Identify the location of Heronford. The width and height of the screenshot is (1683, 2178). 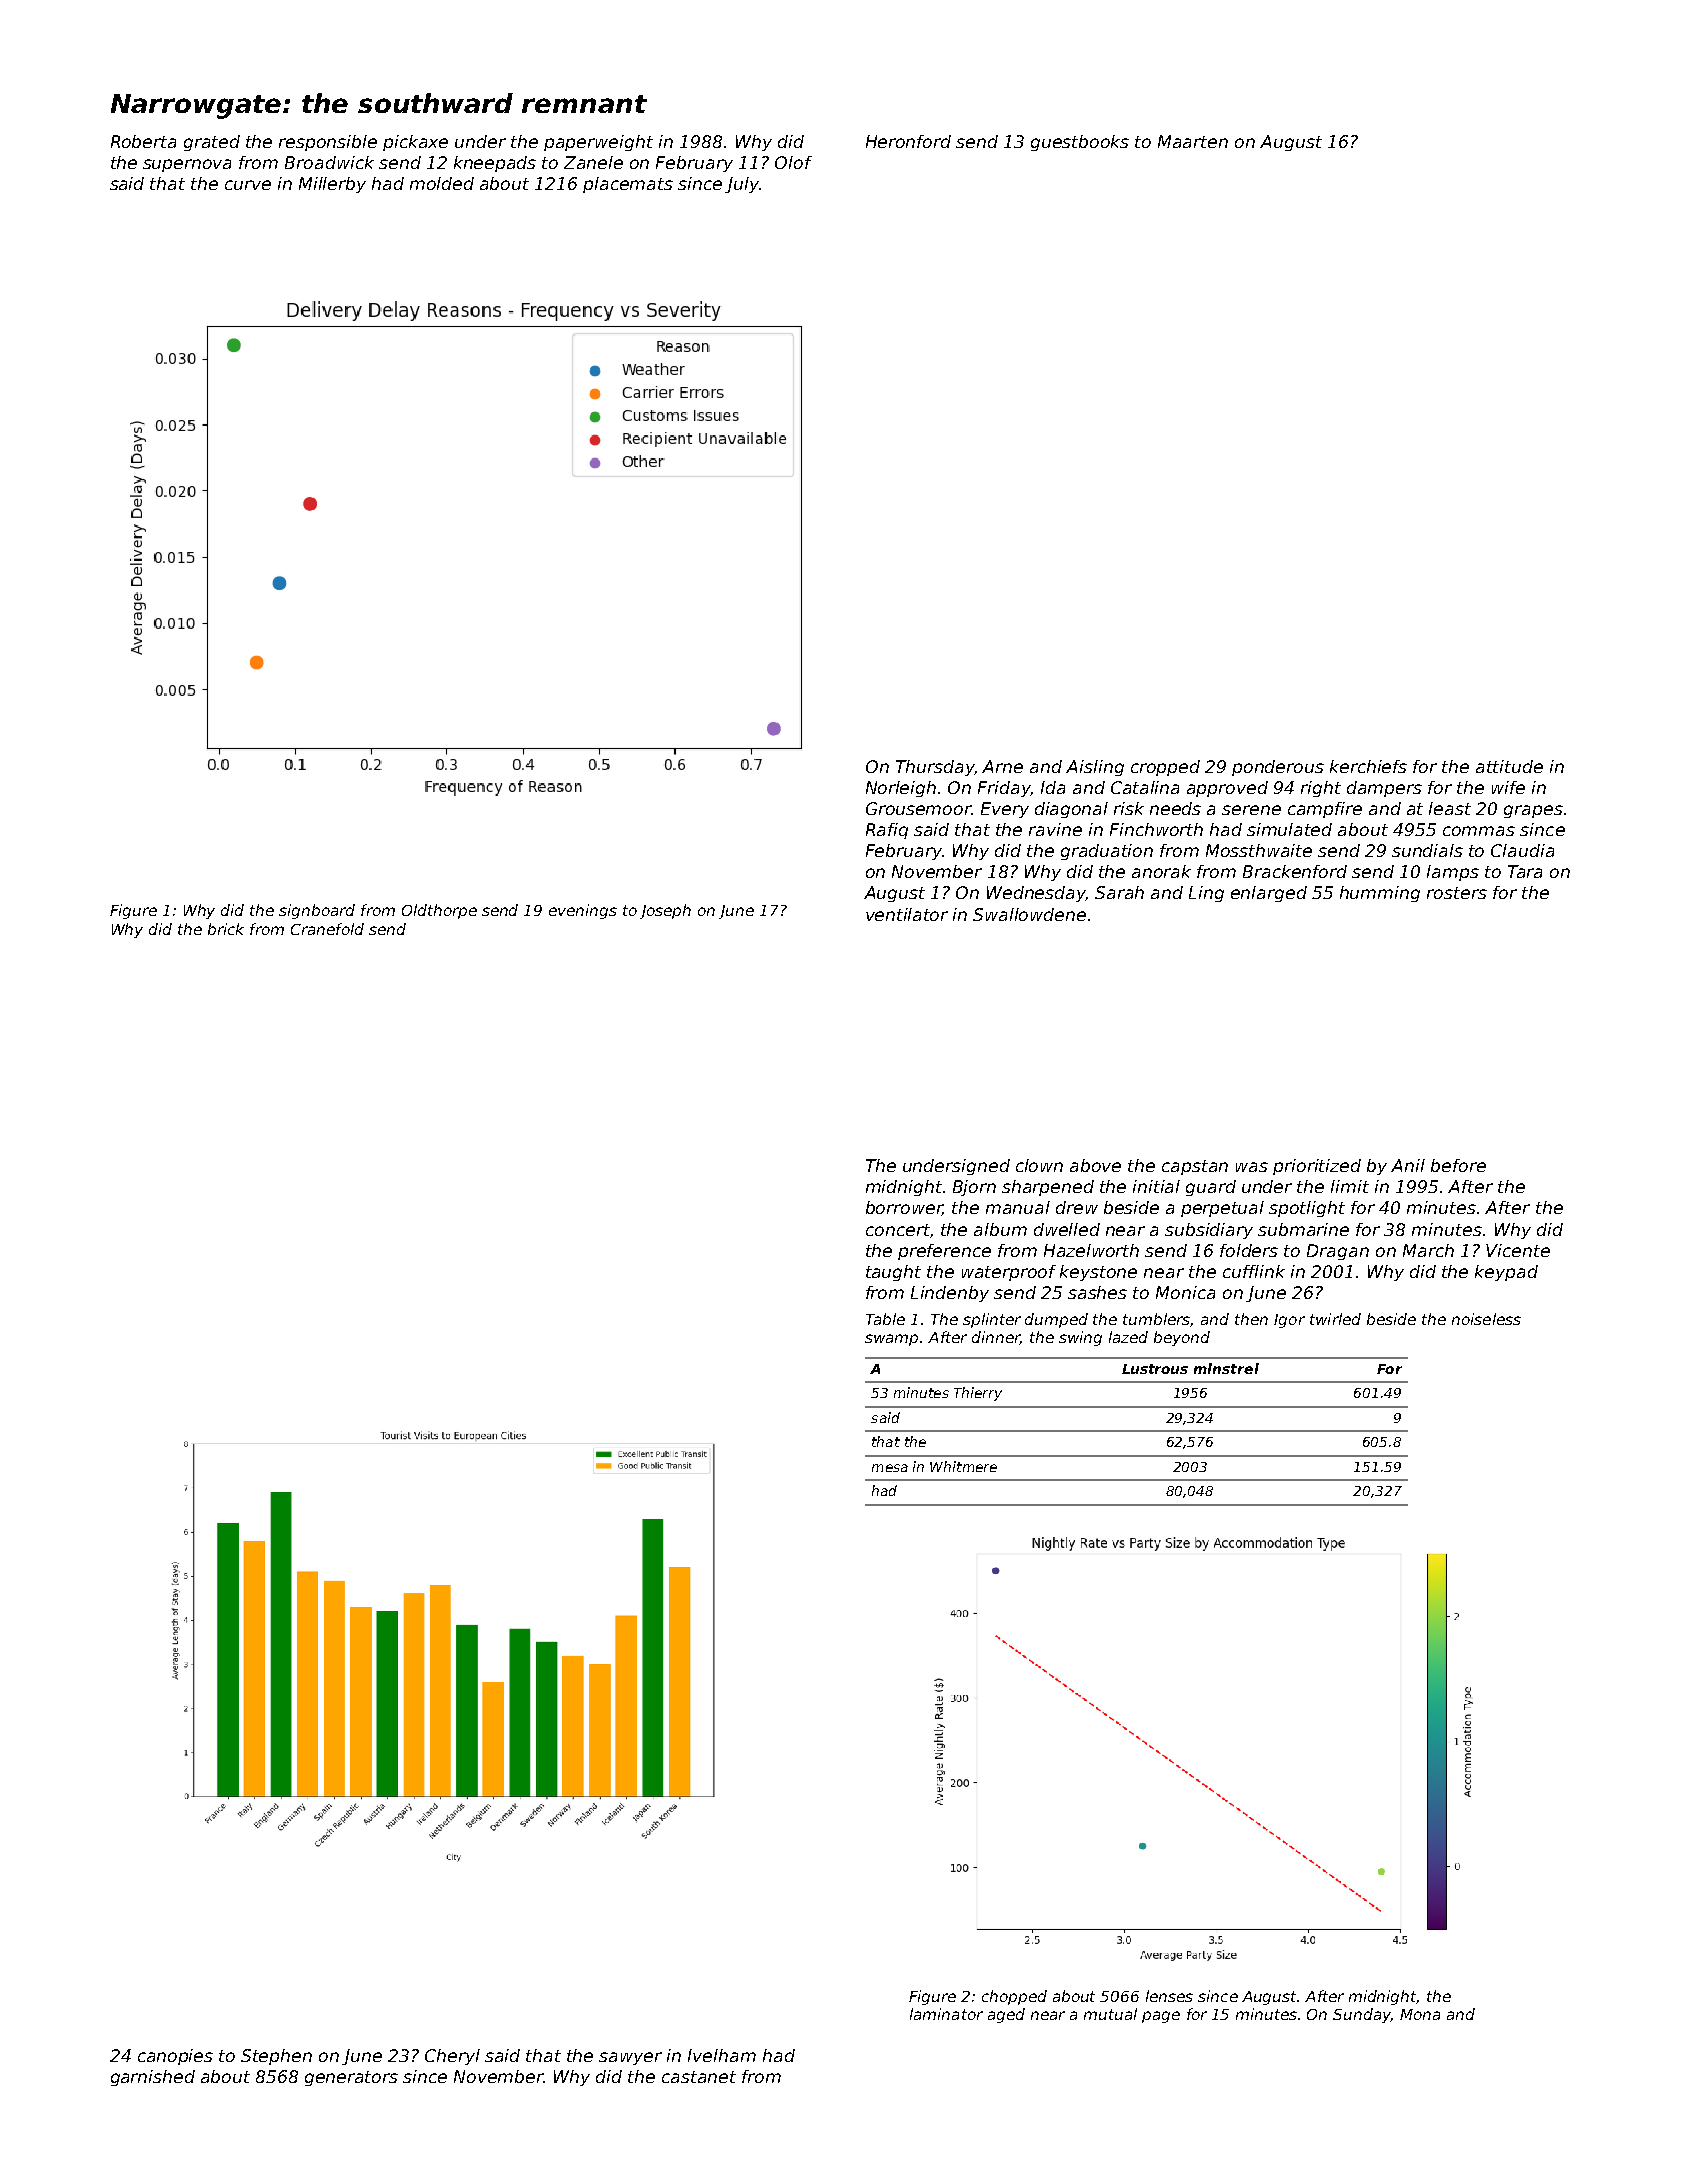
(908, 141).
